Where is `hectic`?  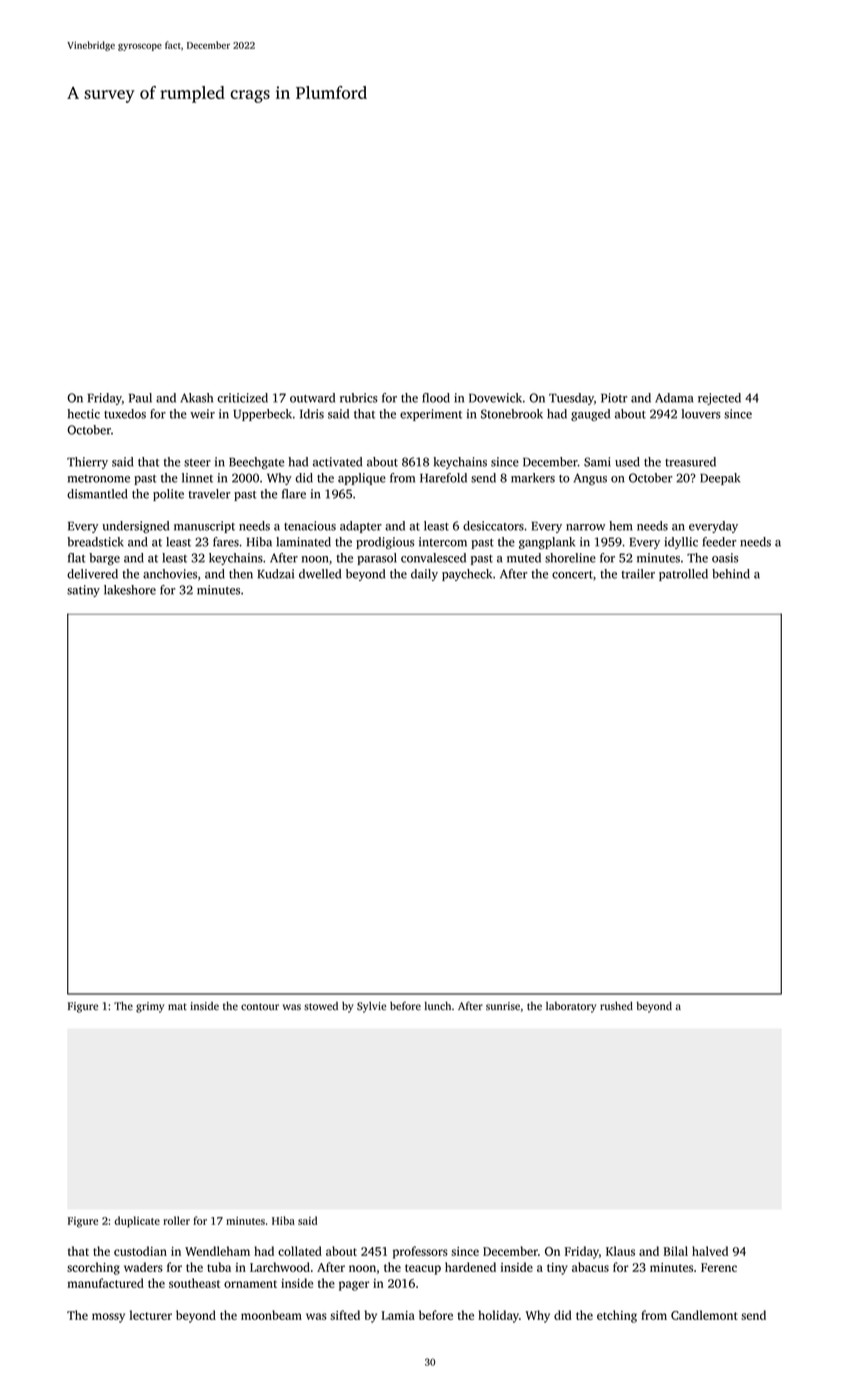
hectic is located at coordinates (83, 414).
